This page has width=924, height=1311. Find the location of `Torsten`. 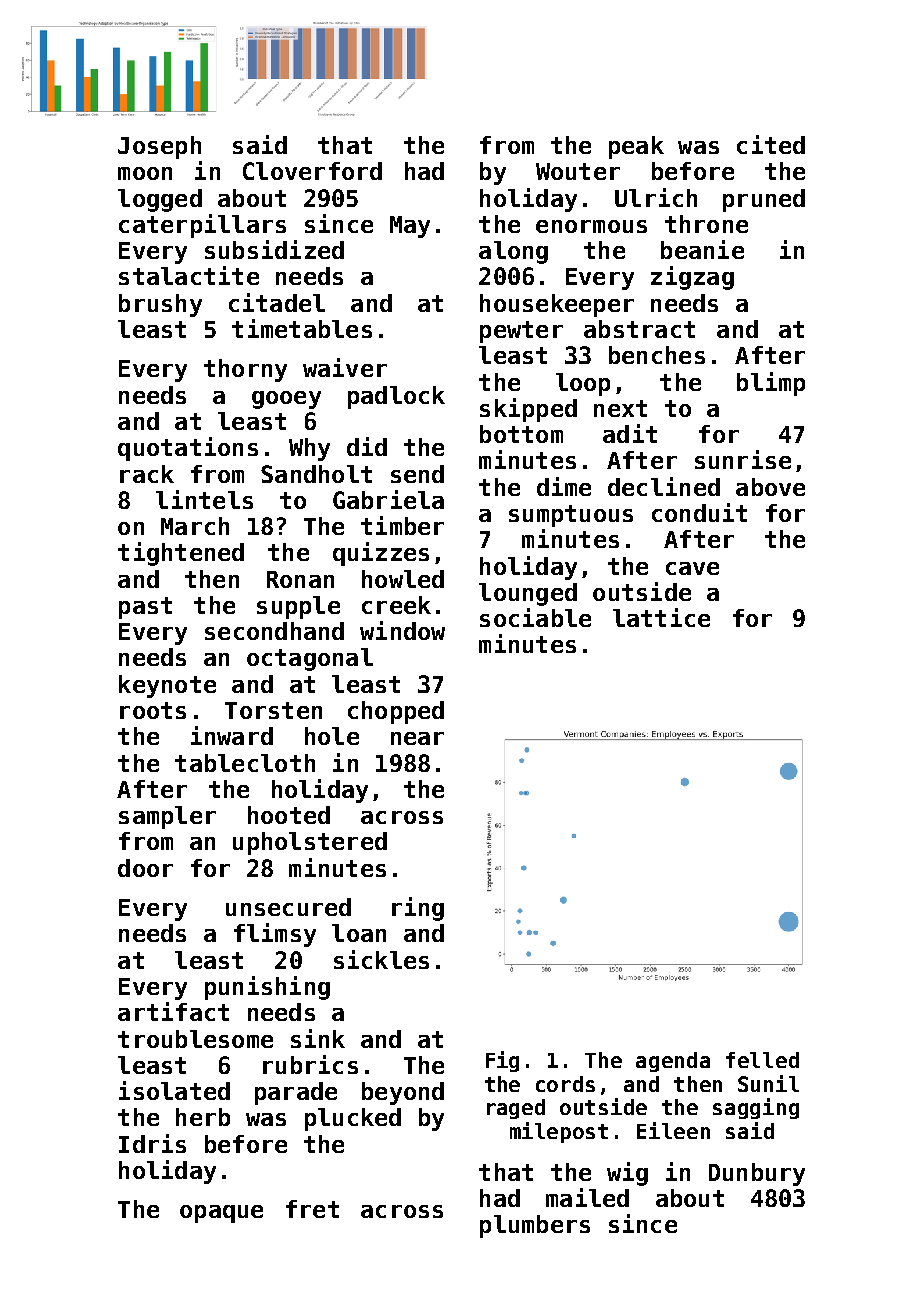

Torsten is located at coordinates (273, 710).
